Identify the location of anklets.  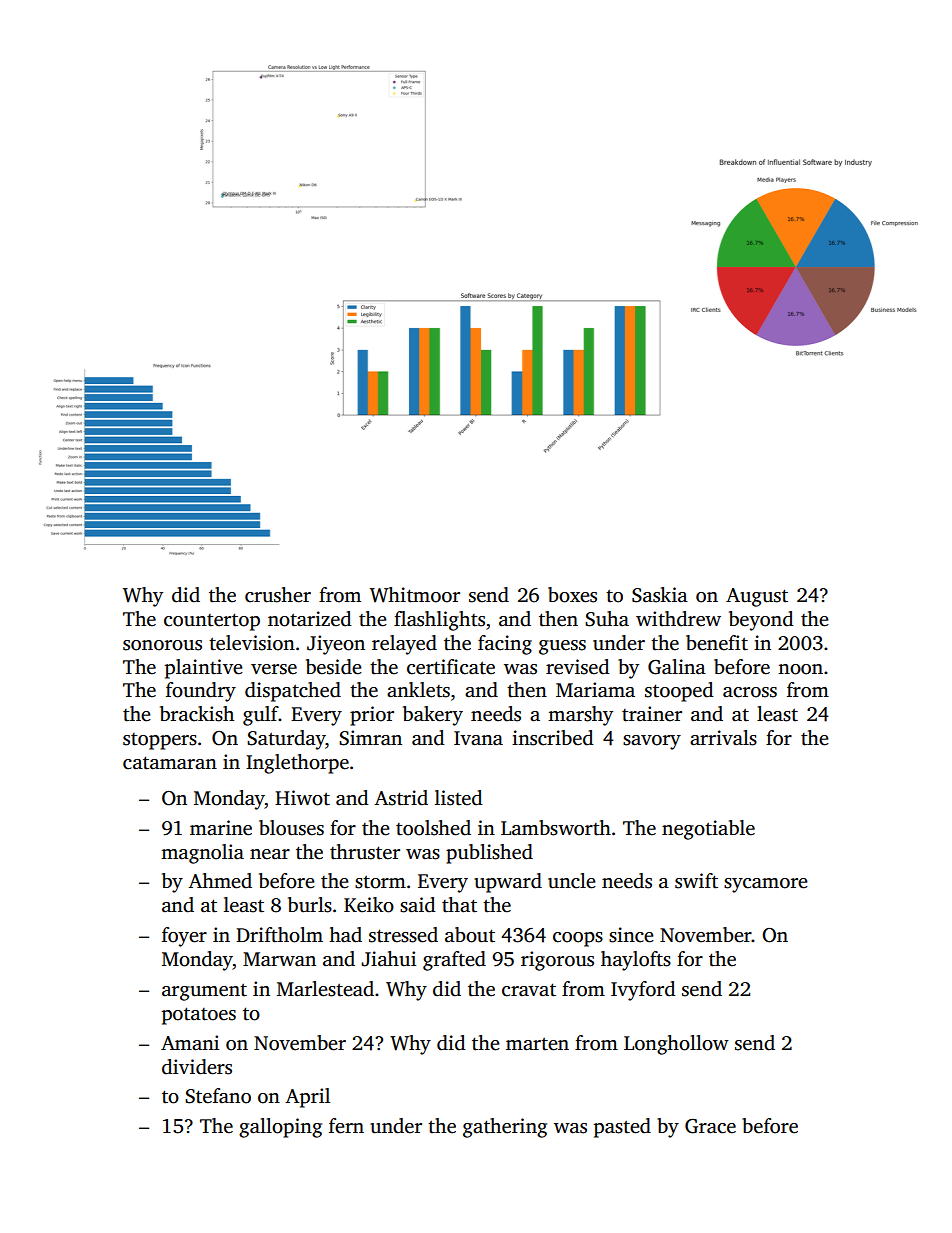
(418, 690).
